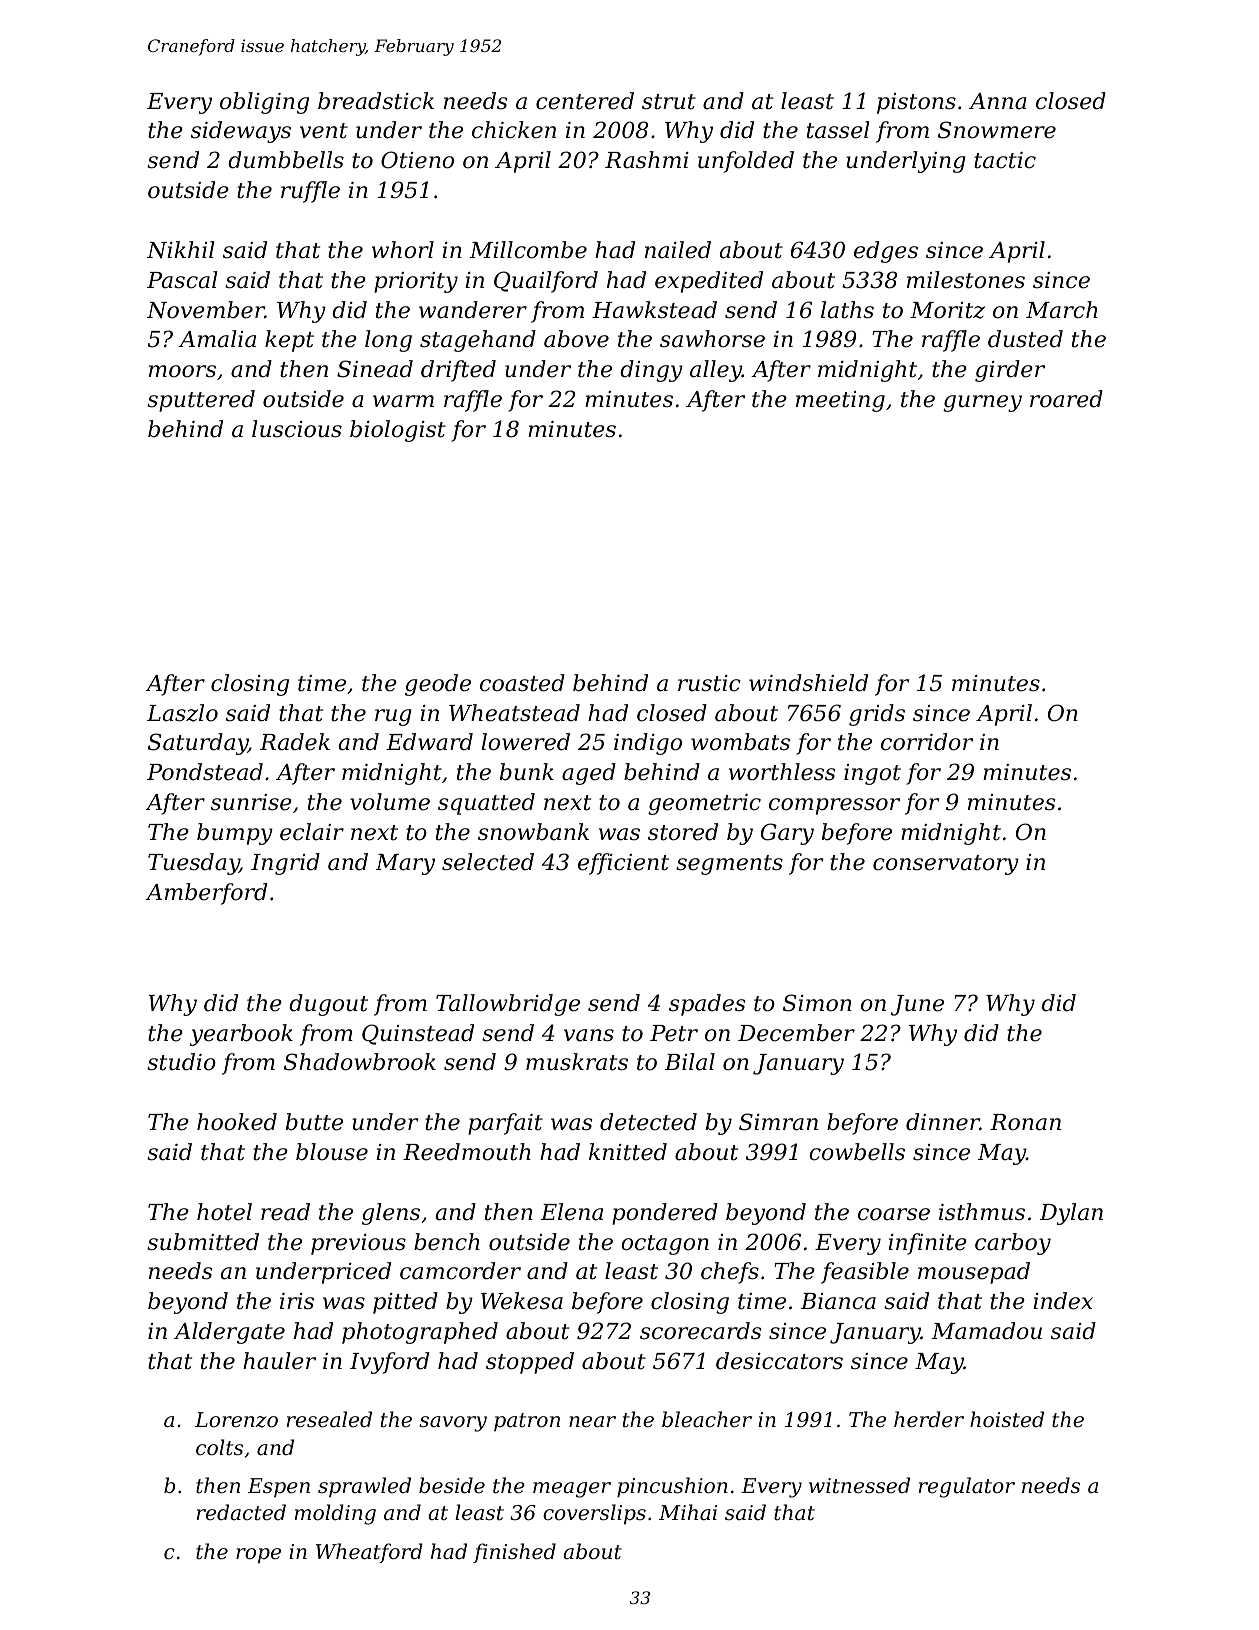 The width and height of the screenshot is (1259, 1630). Describe the element at coordinates (514, 130) in the screenshot. I see `chicken` at that location.
